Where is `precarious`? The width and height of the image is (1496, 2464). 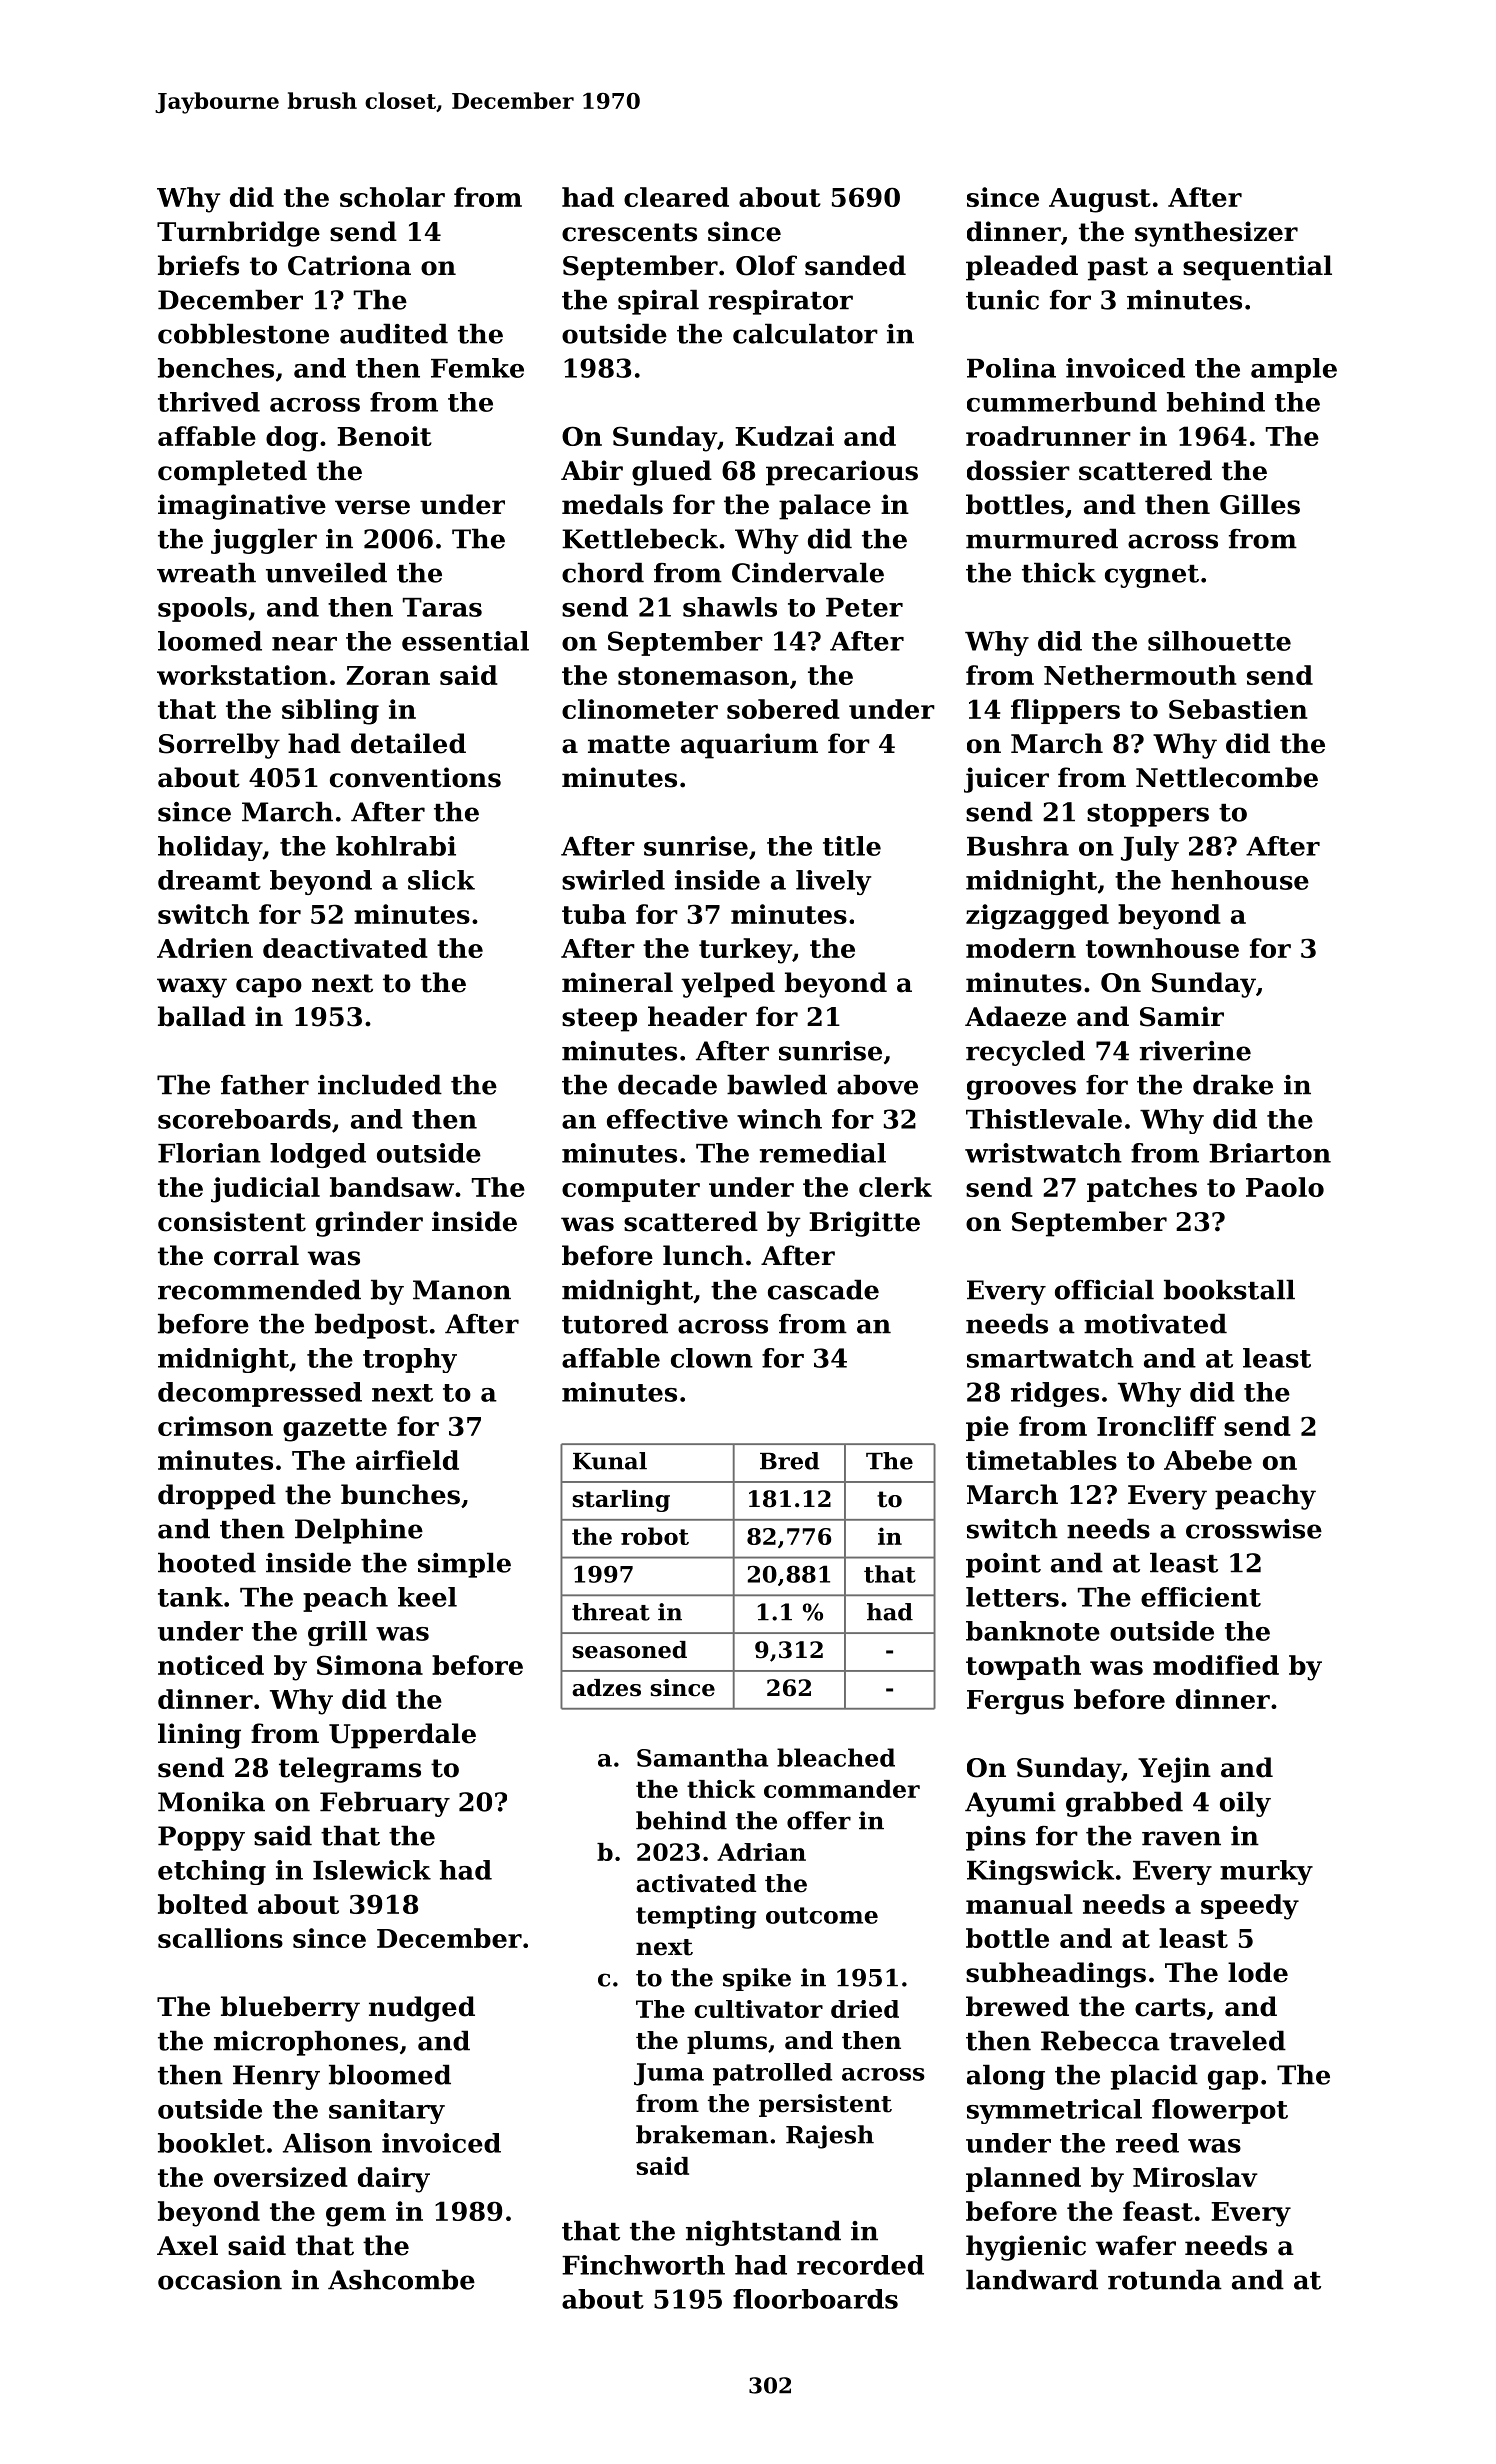 precarious is located at coordinates (842, 473).
